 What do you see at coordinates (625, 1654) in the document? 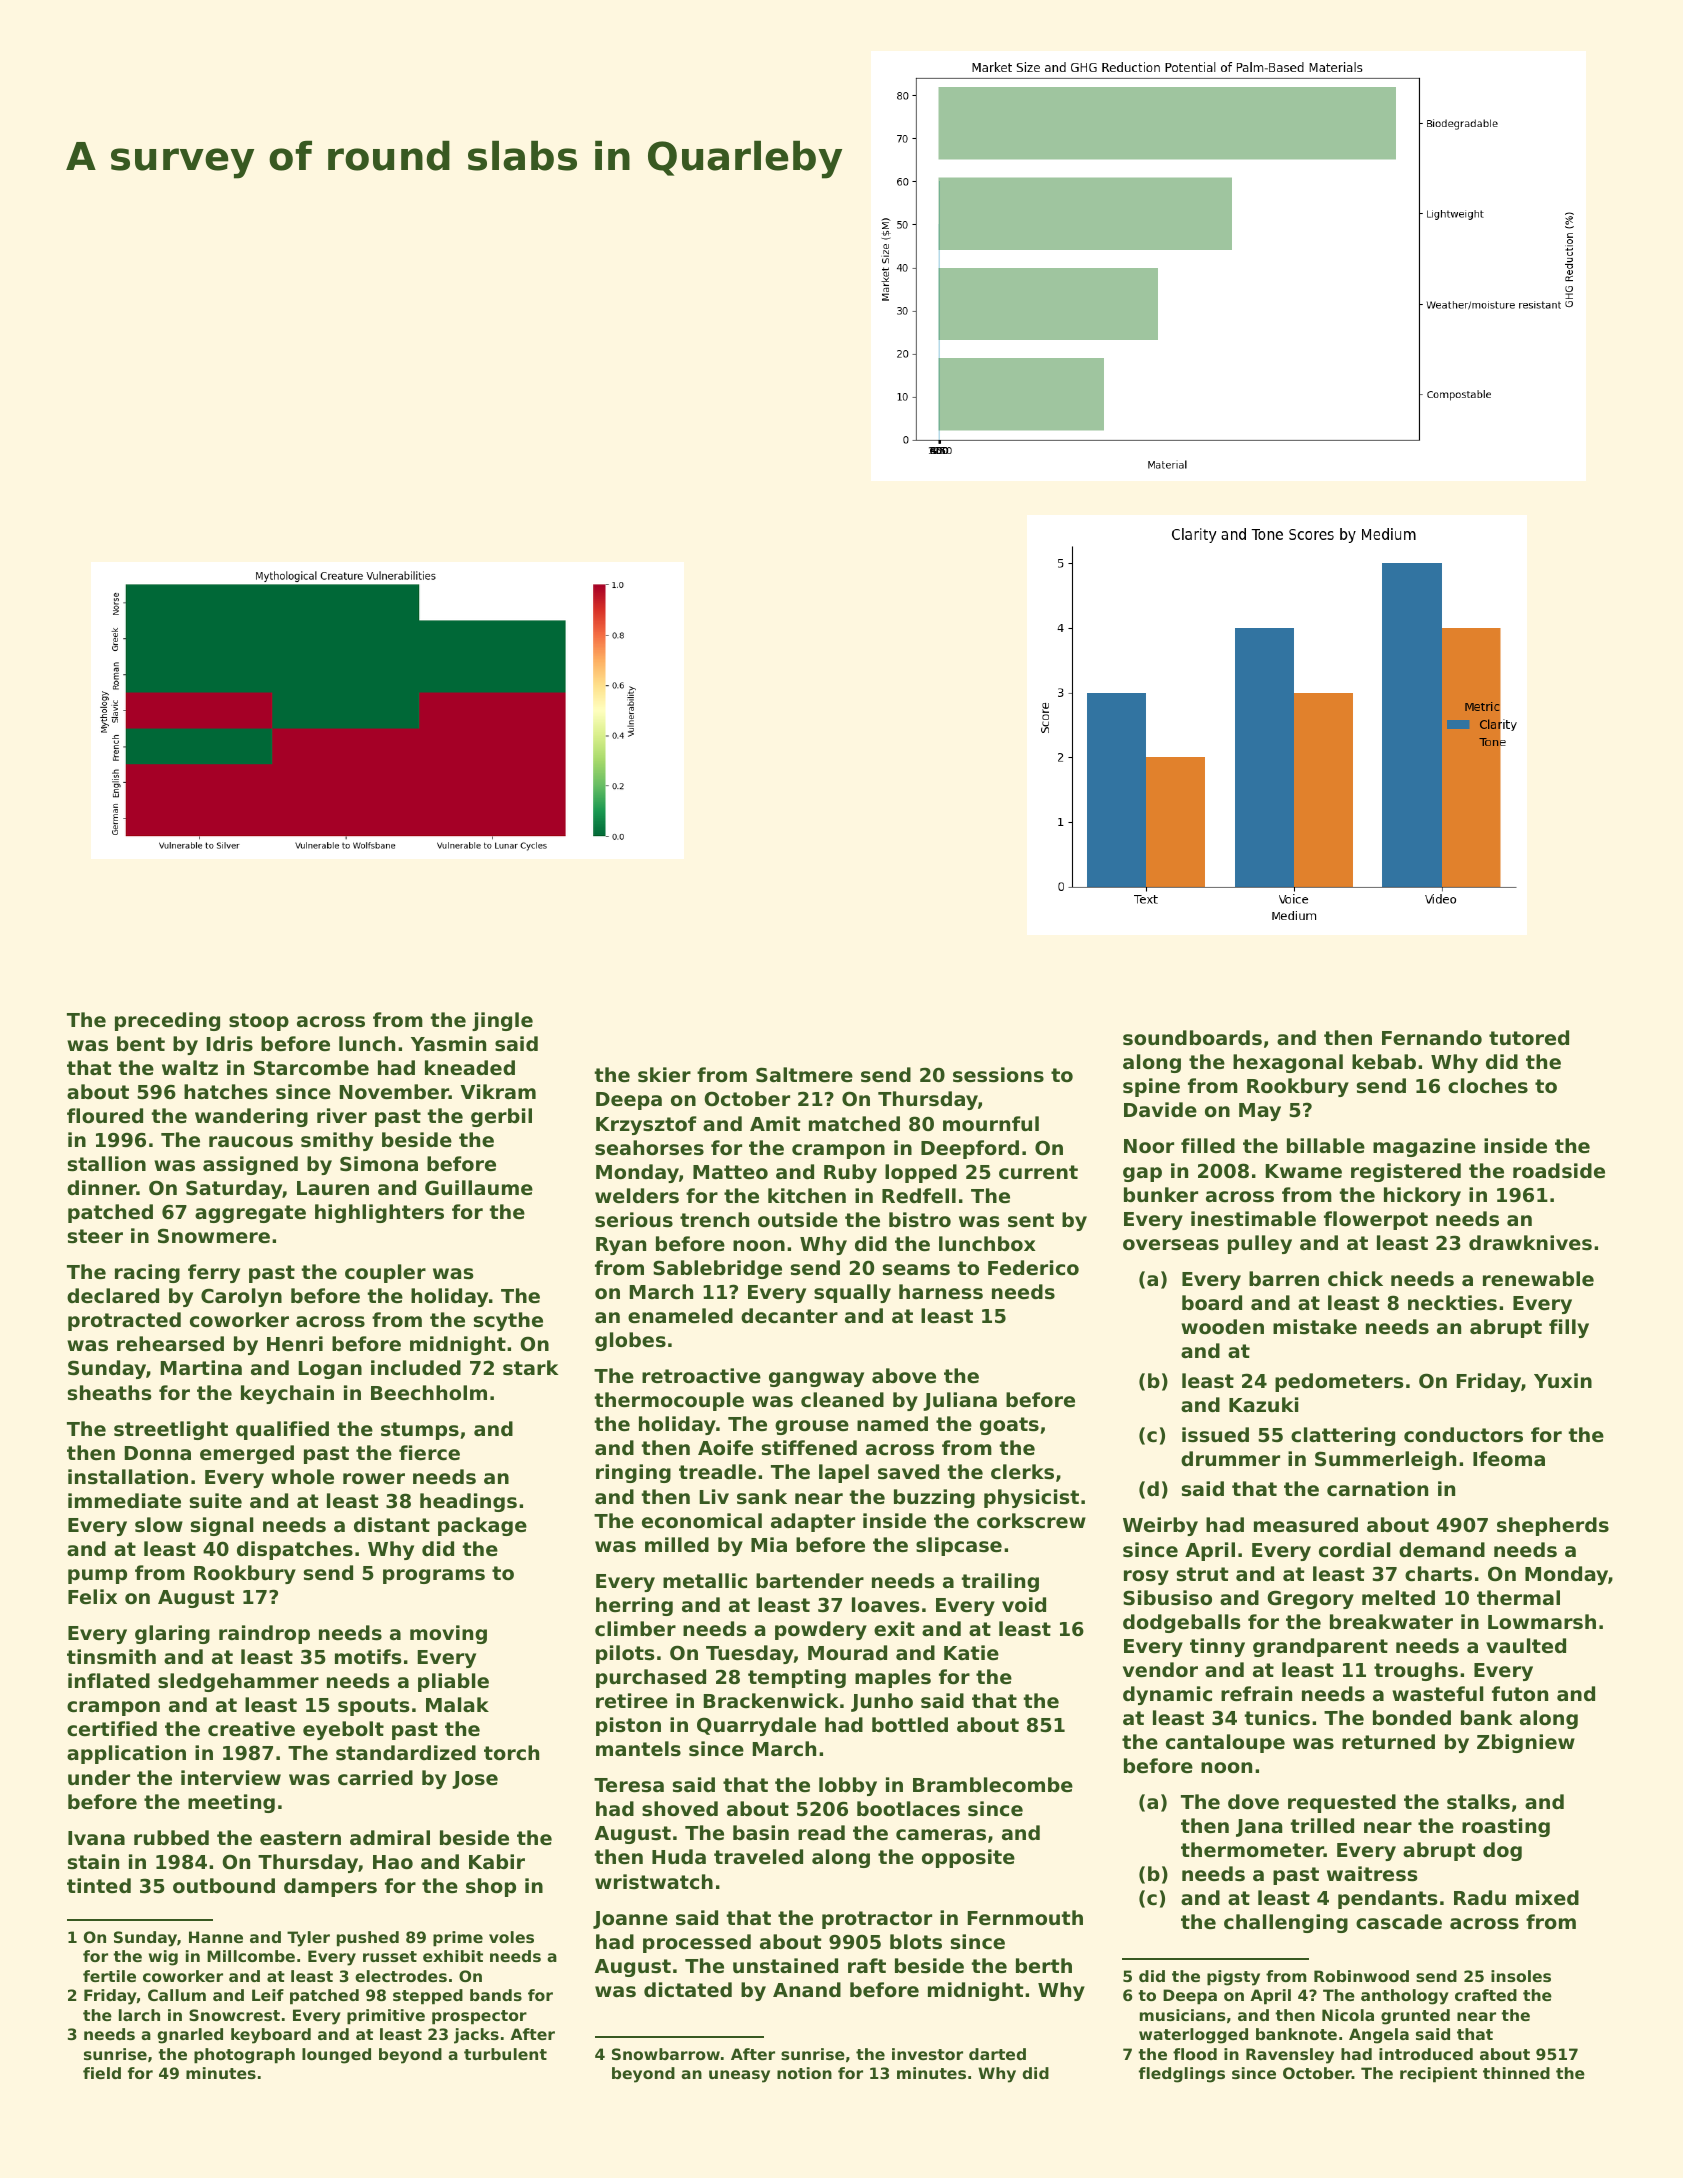
I see `pilots` at bounding box center [625, 1654].
